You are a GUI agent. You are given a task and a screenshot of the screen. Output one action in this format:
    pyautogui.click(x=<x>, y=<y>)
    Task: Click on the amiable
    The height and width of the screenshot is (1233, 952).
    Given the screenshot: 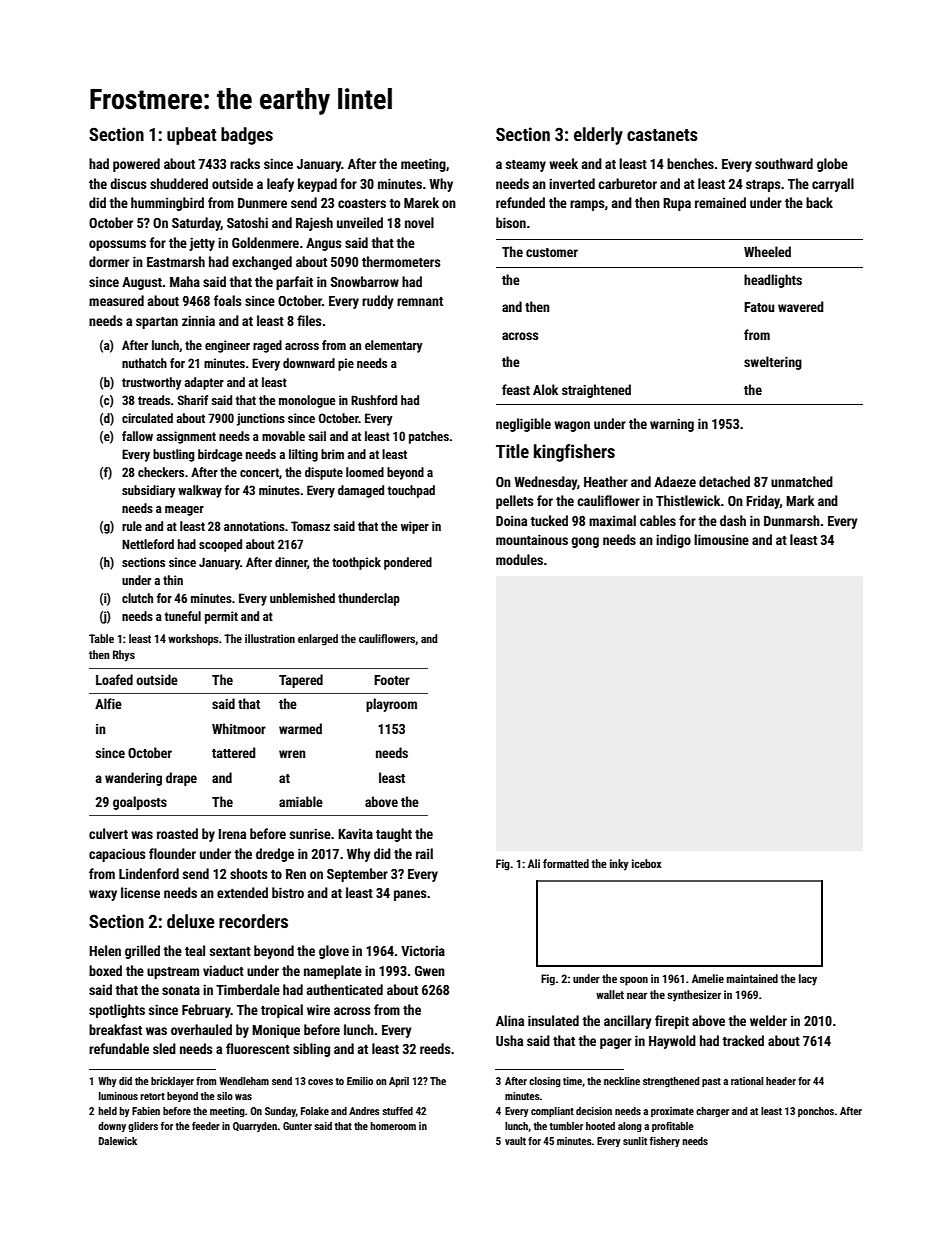 What is the action you would take?
    pyautogui.click(x=301, y=801)
